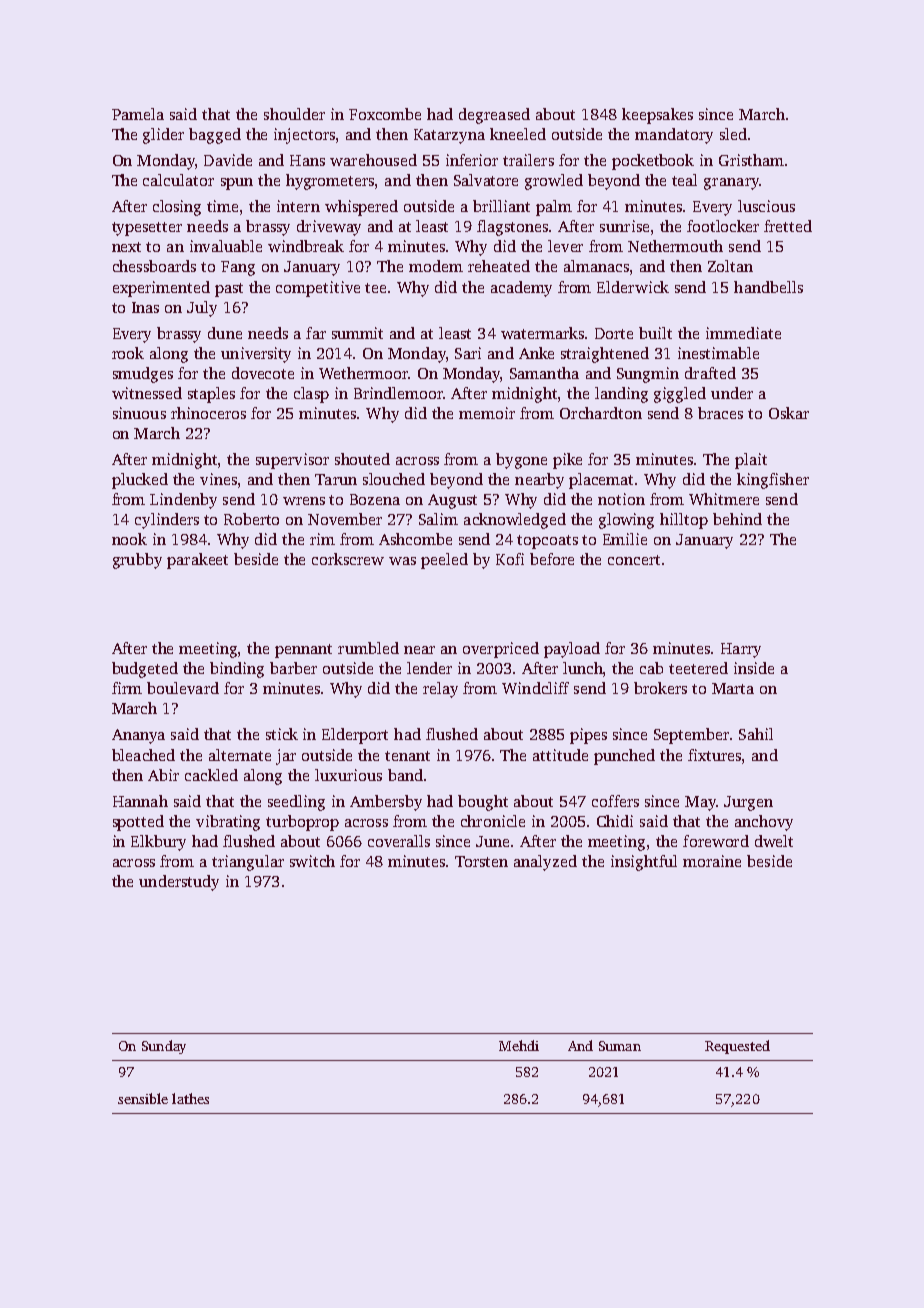 This screenshot has width=924, height=1308. Describe the element at coordinates (468, 353) in the screenshot. I see `Sari` at that location.
